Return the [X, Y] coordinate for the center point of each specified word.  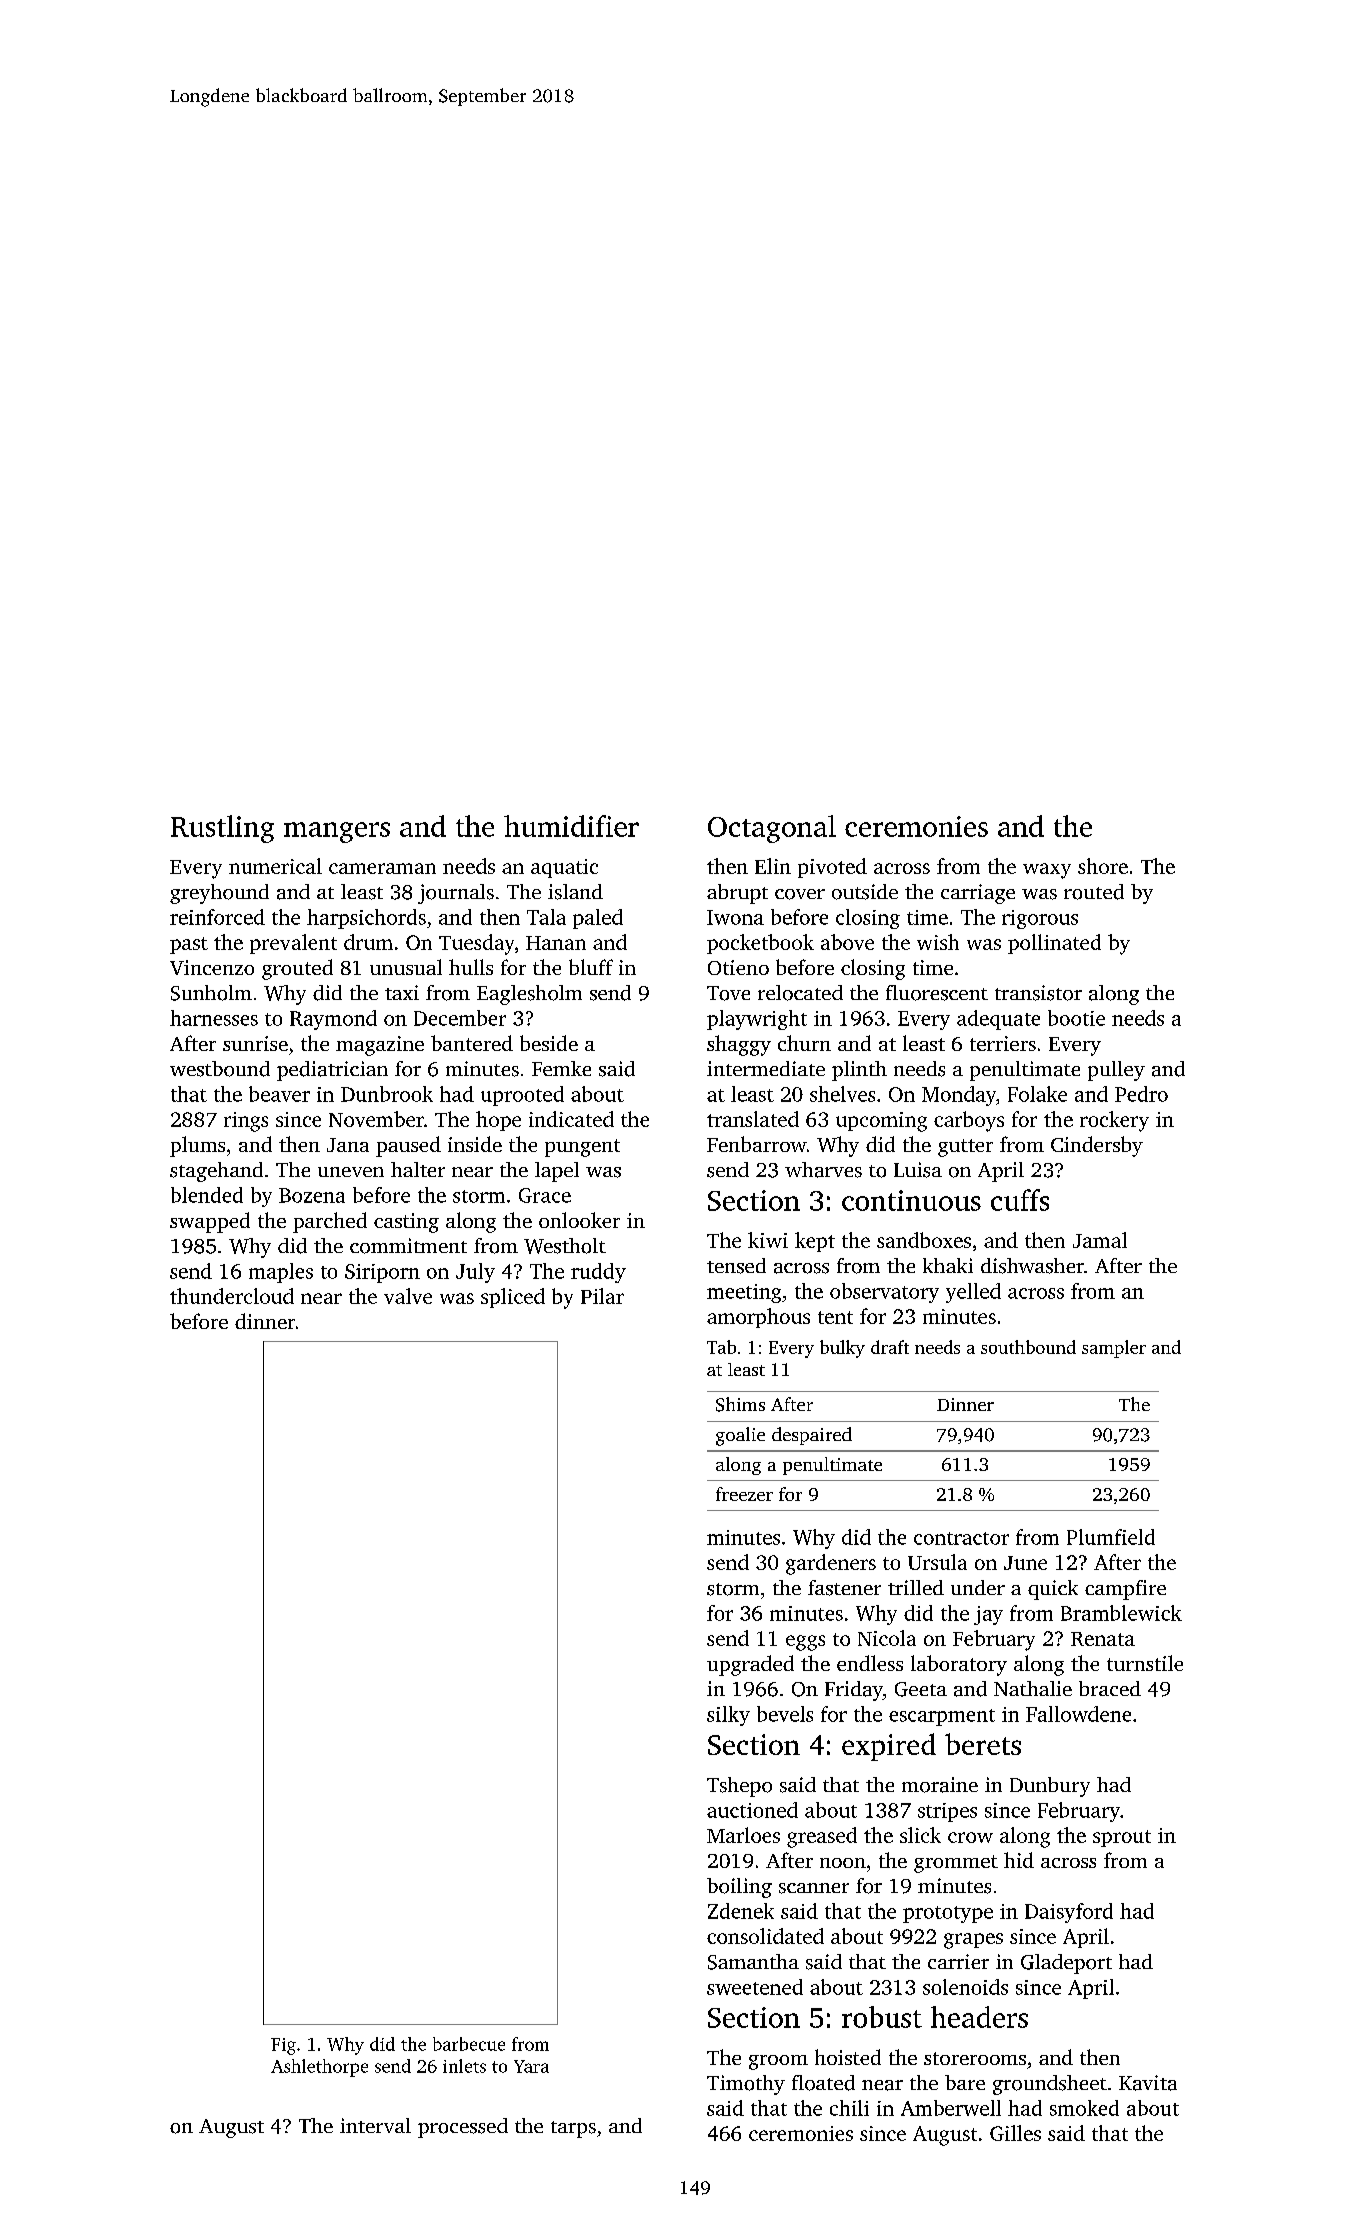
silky [728, 1716]
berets [983, 1744]
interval [375, 2125]
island [575, 892]
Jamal [1100, 1240]
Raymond [333, 1020]
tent [835, 1317]
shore [1103, 866]
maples [281, 1273]
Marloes [743, 1835]
